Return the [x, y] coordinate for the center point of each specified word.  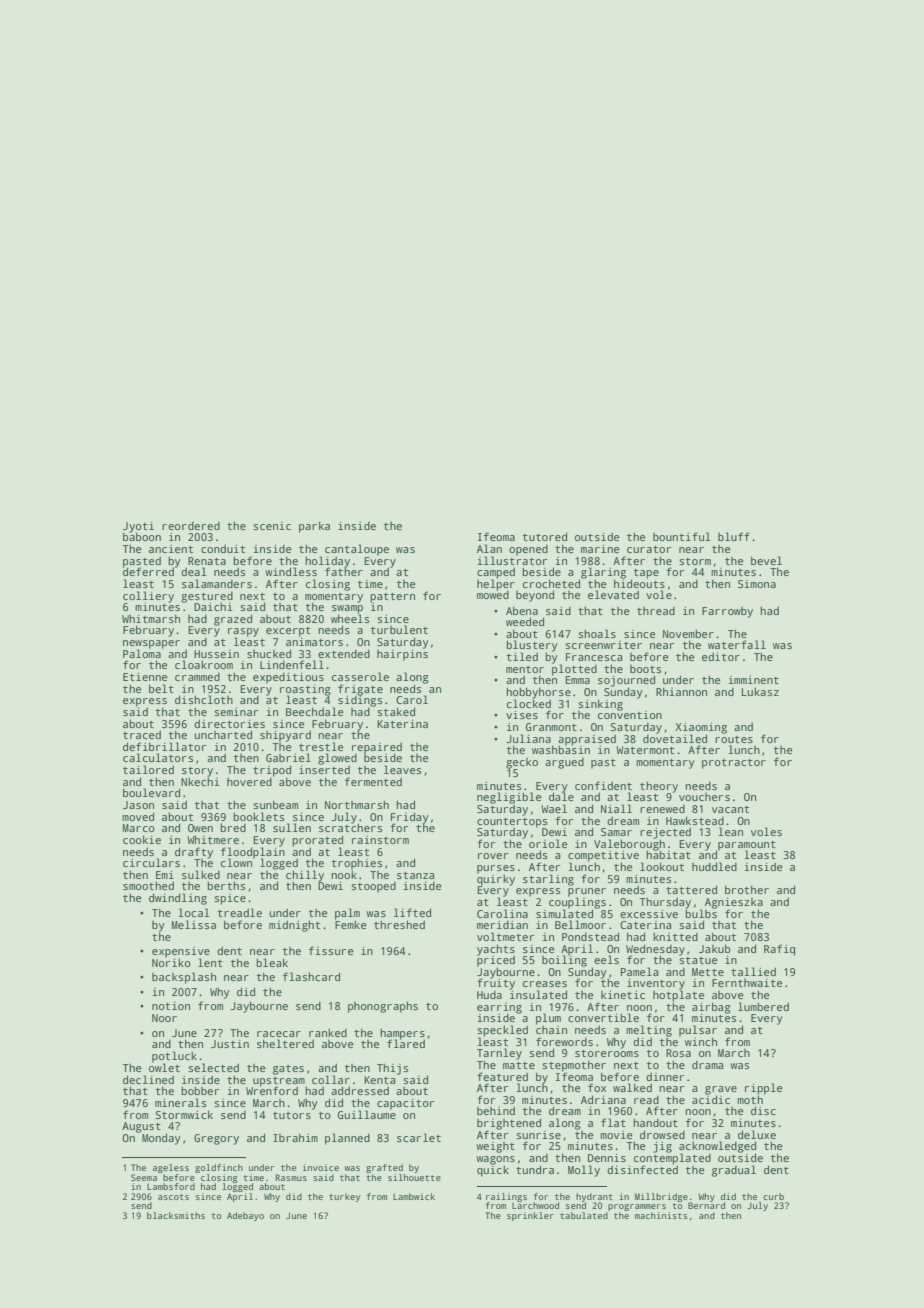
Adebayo [245, 1216]
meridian [502, 925]
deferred [148, 572]
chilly [305, 876]
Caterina [645, 925]
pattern [392, 598]
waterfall [737, 644]
